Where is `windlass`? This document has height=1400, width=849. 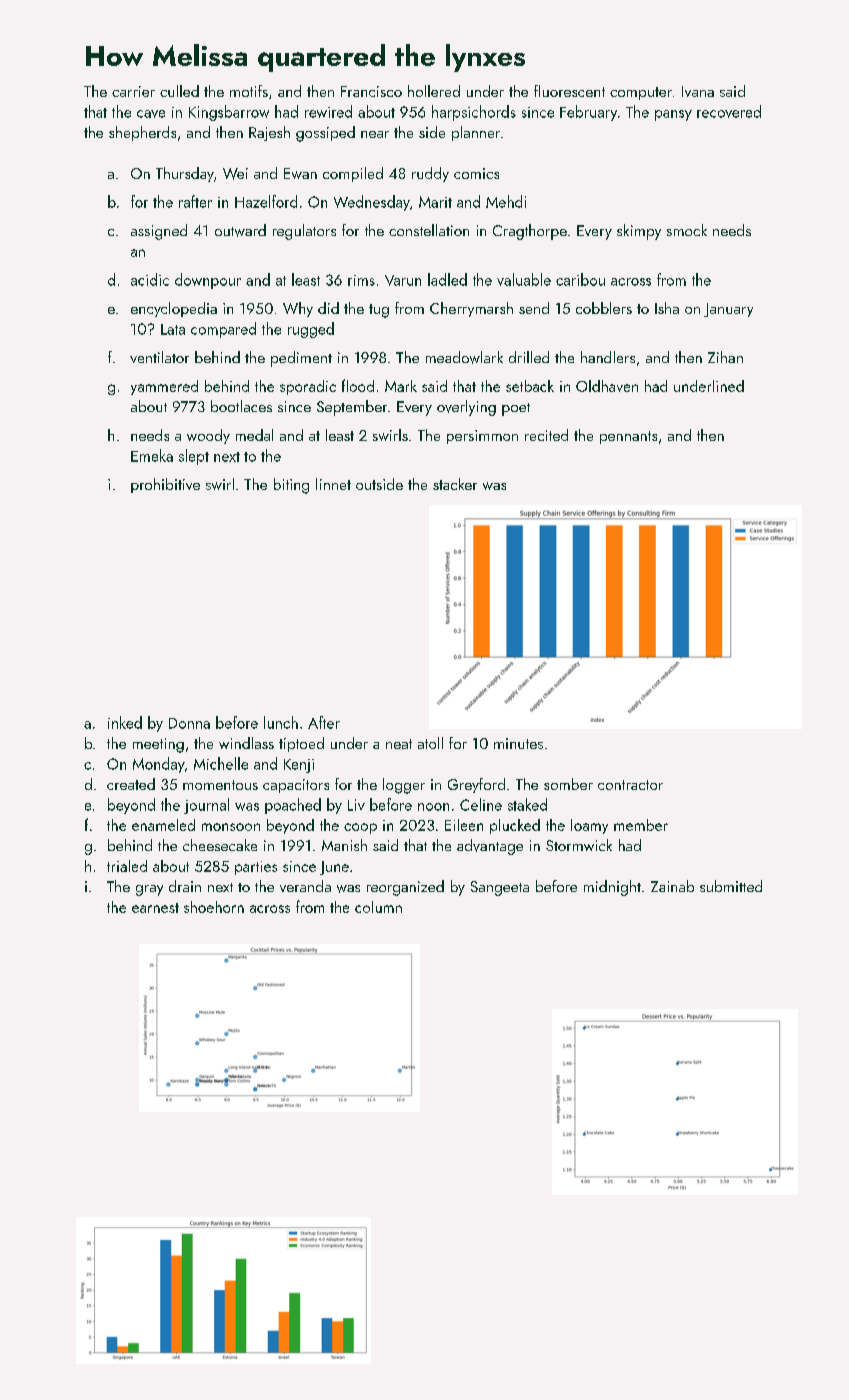 windlass is located at coordinates (246, 743).
